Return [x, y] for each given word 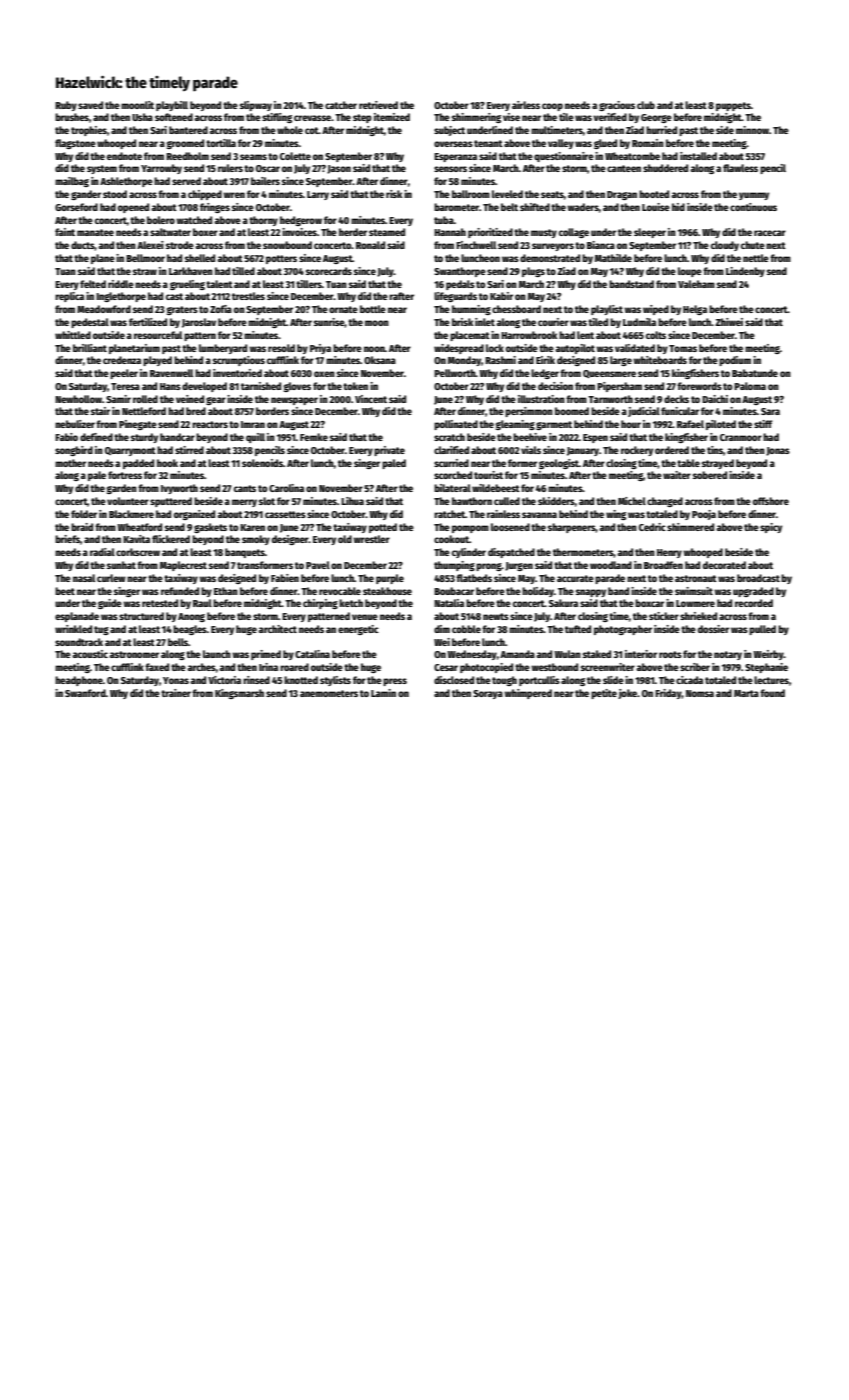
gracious [617, 106]
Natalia [449, 603]
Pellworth [455, 373]
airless [526, 105]
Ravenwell [171, 373]
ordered [672, 450]
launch [217, 654]
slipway [256, 106]
